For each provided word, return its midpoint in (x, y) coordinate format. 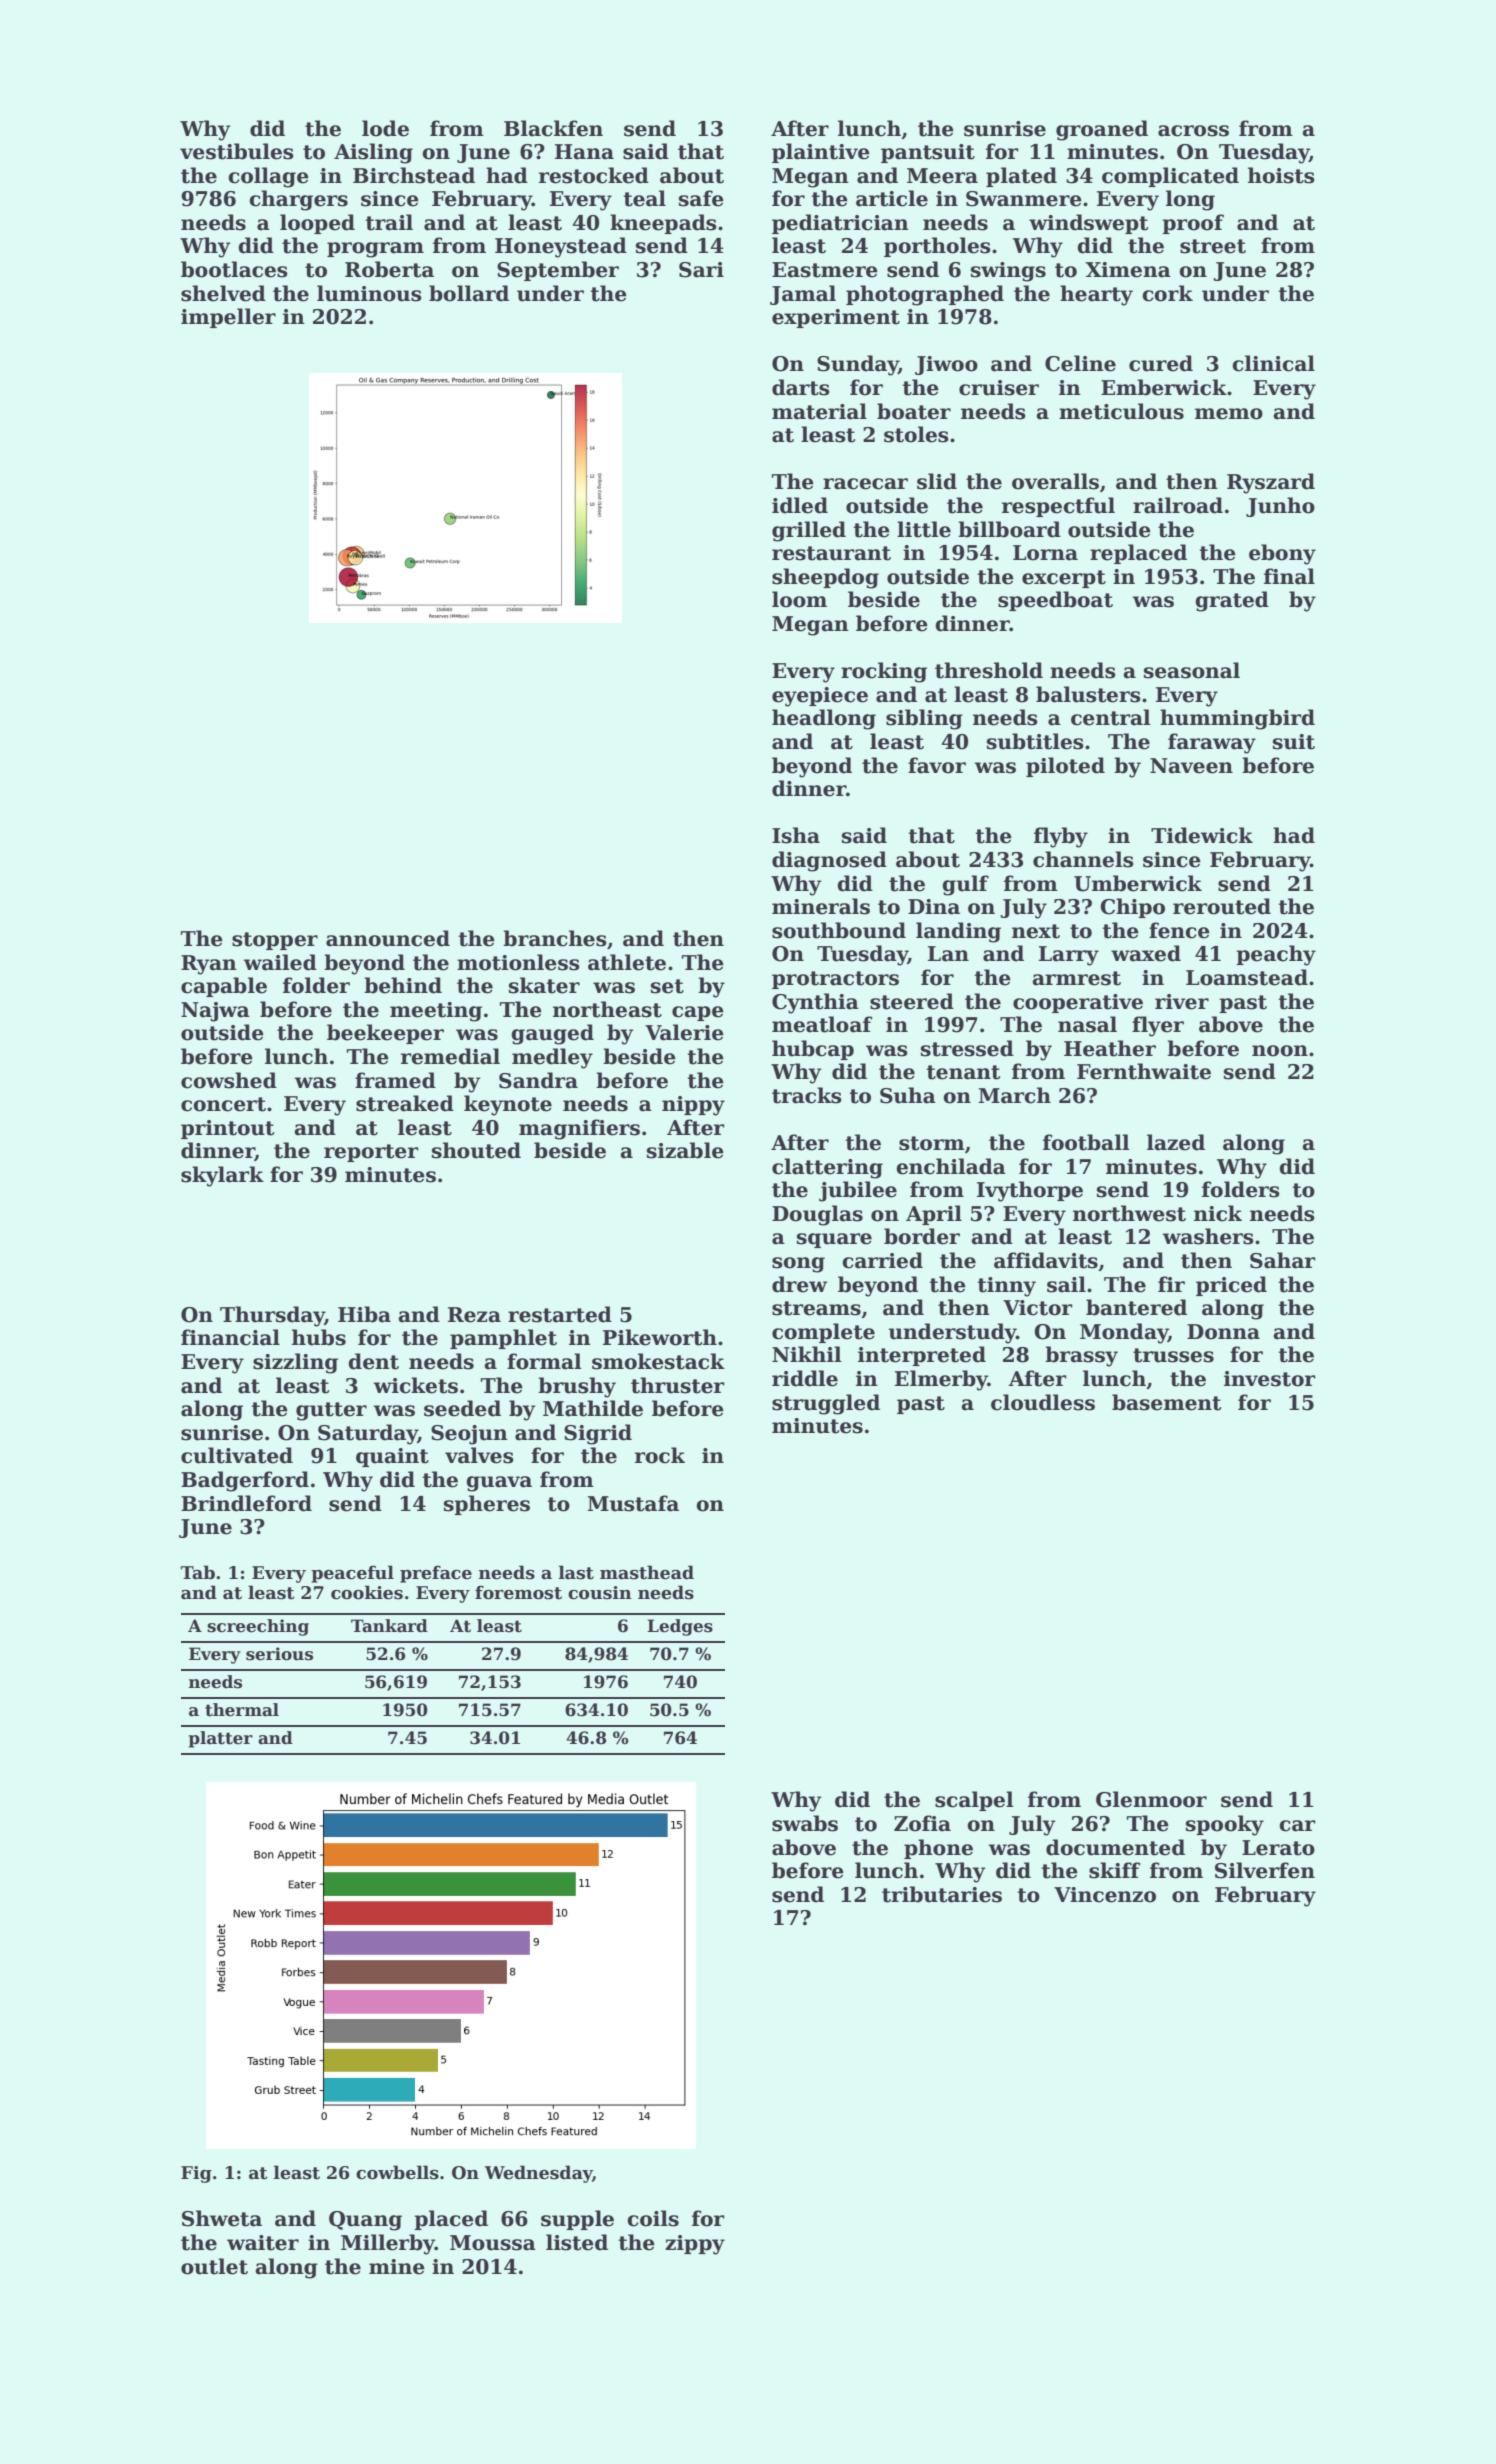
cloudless (1043, 1402)
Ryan (209, 965)
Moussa (493, 2243)
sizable (685, 1150)
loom (799, 599)
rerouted (1222, 906)
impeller (228, 318)
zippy (695, 2245)
